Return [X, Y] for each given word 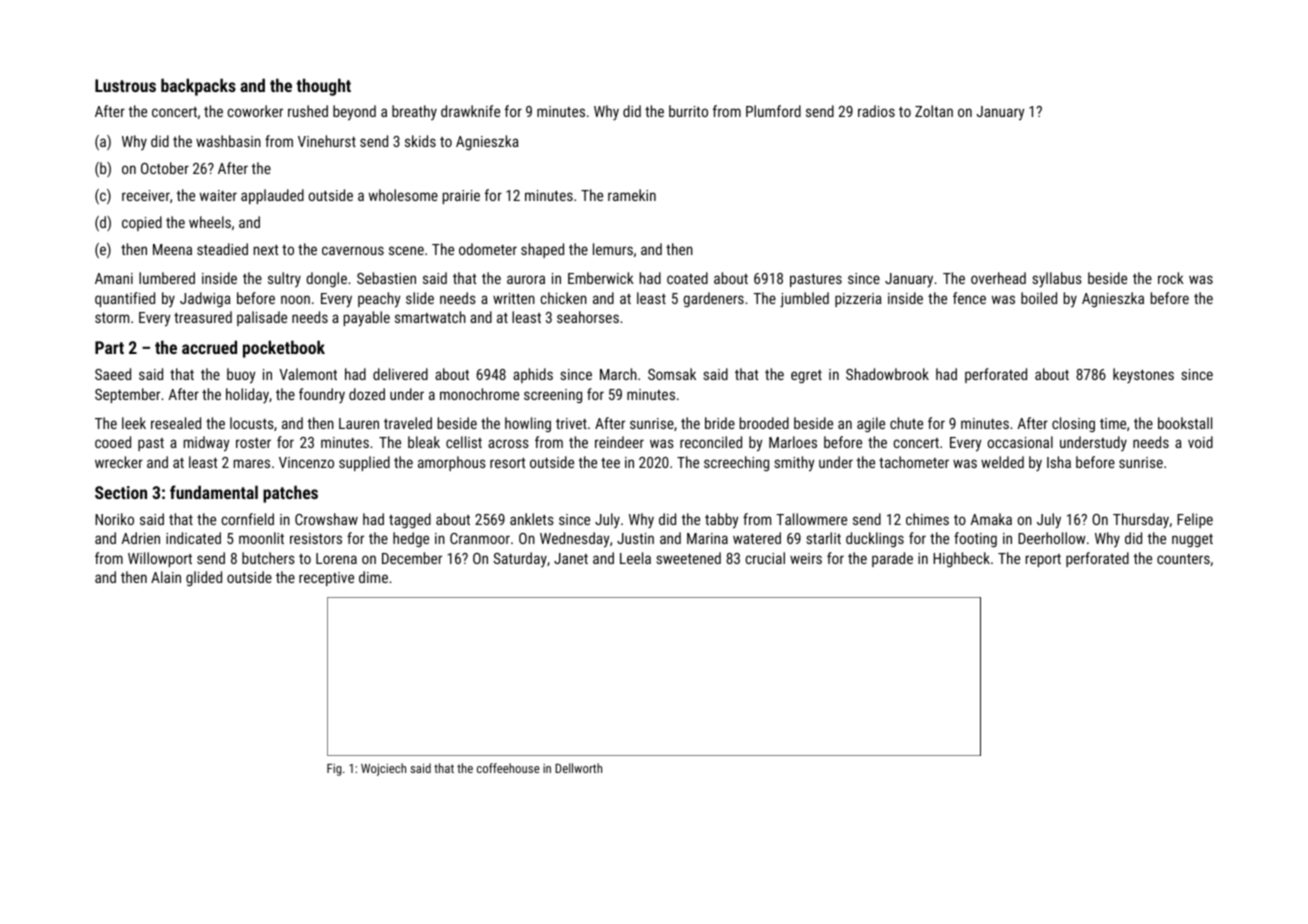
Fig [334, 770]
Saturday [520, 559]
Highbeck [961, 559]
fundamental [214, 492]
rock [1171, 278]
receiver [146, 195]
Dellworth [578, 768]
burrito [688, 111]
